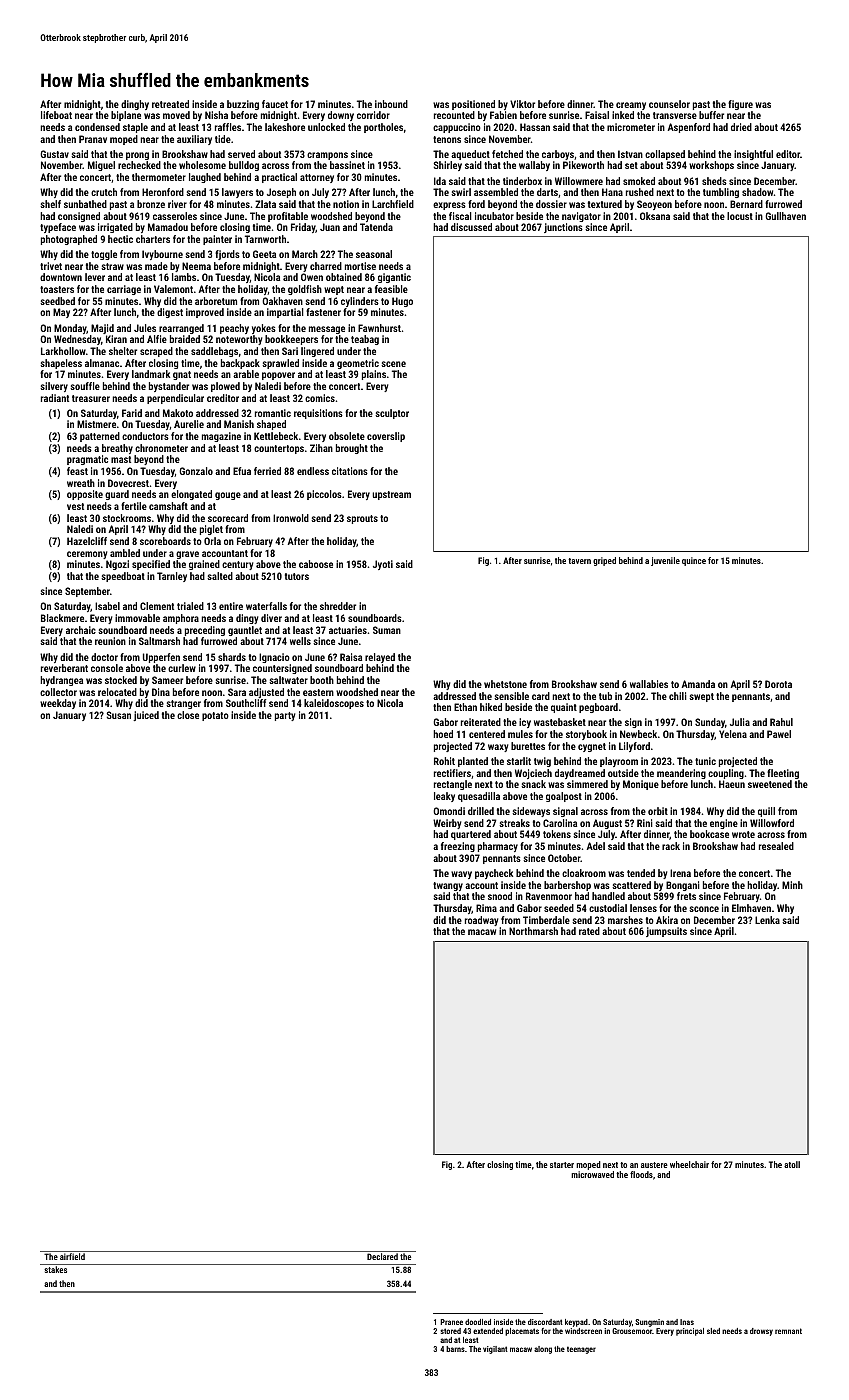  What do you see at coordinates (455, 1349) in the image?
I see `barns` at bounding box center [455, 1349].
